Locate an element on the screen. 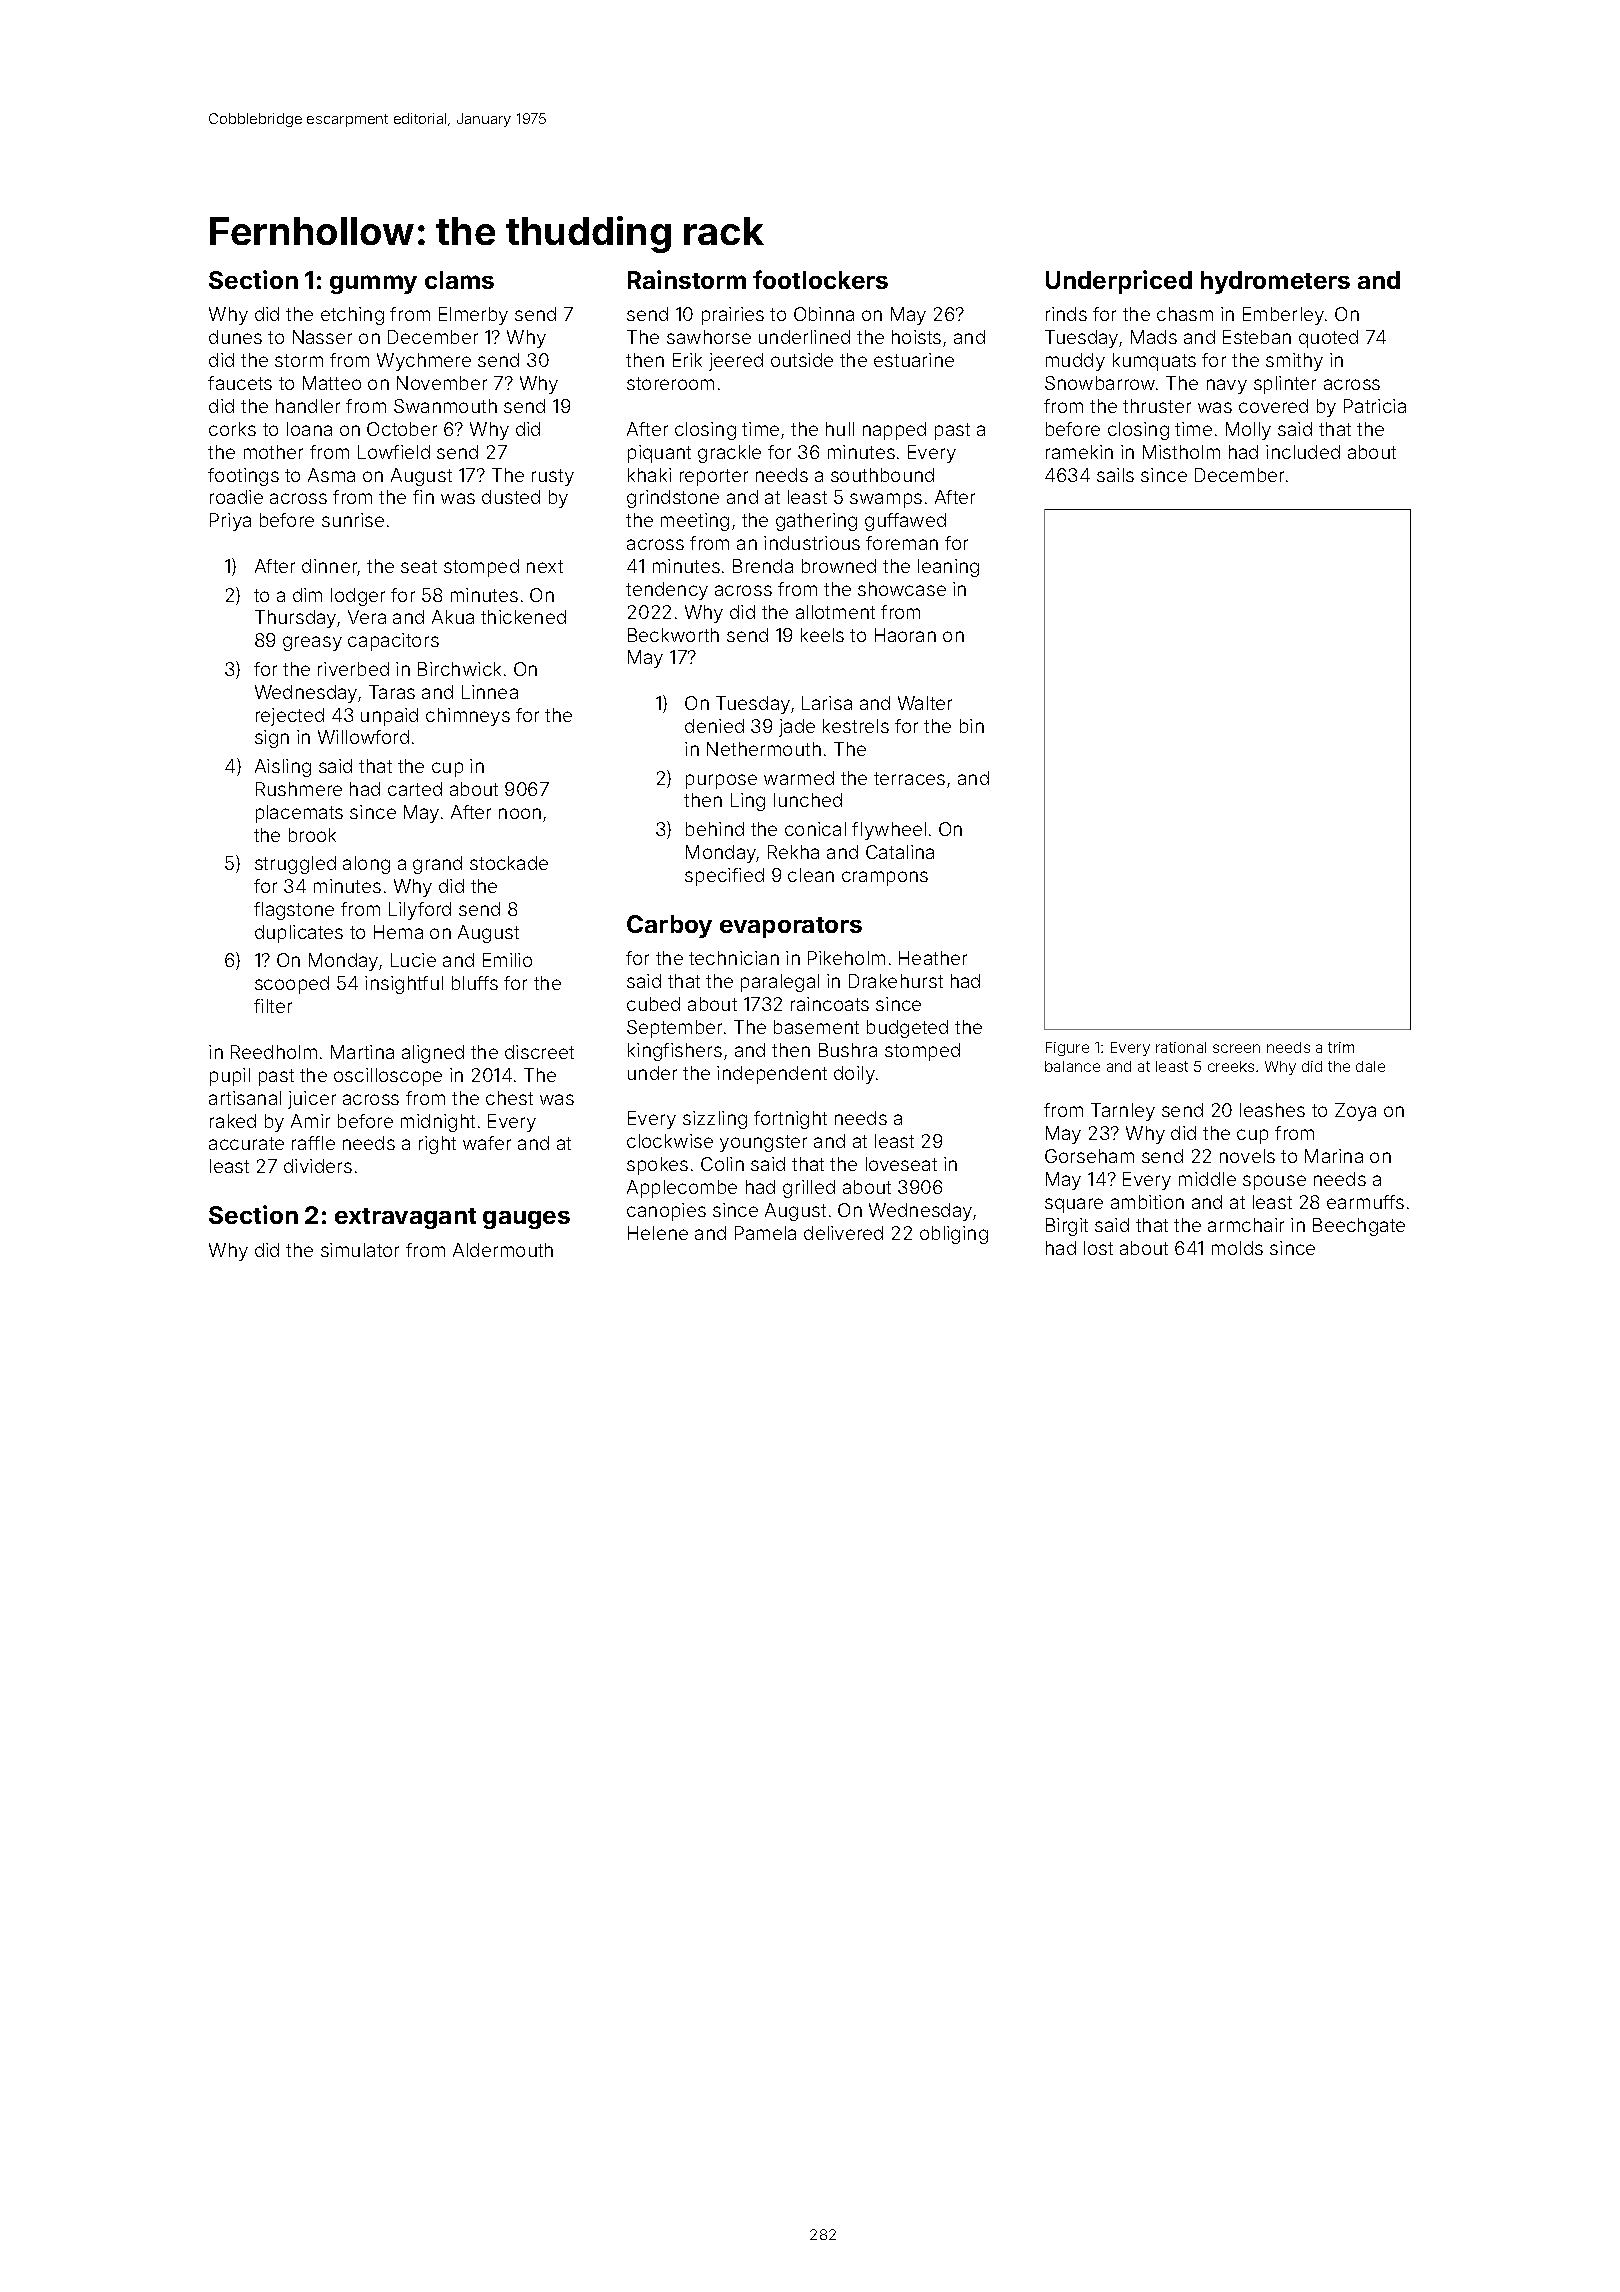 The image size is (1620, 2292). hydrometers is located at coordinates (1275, 282).
